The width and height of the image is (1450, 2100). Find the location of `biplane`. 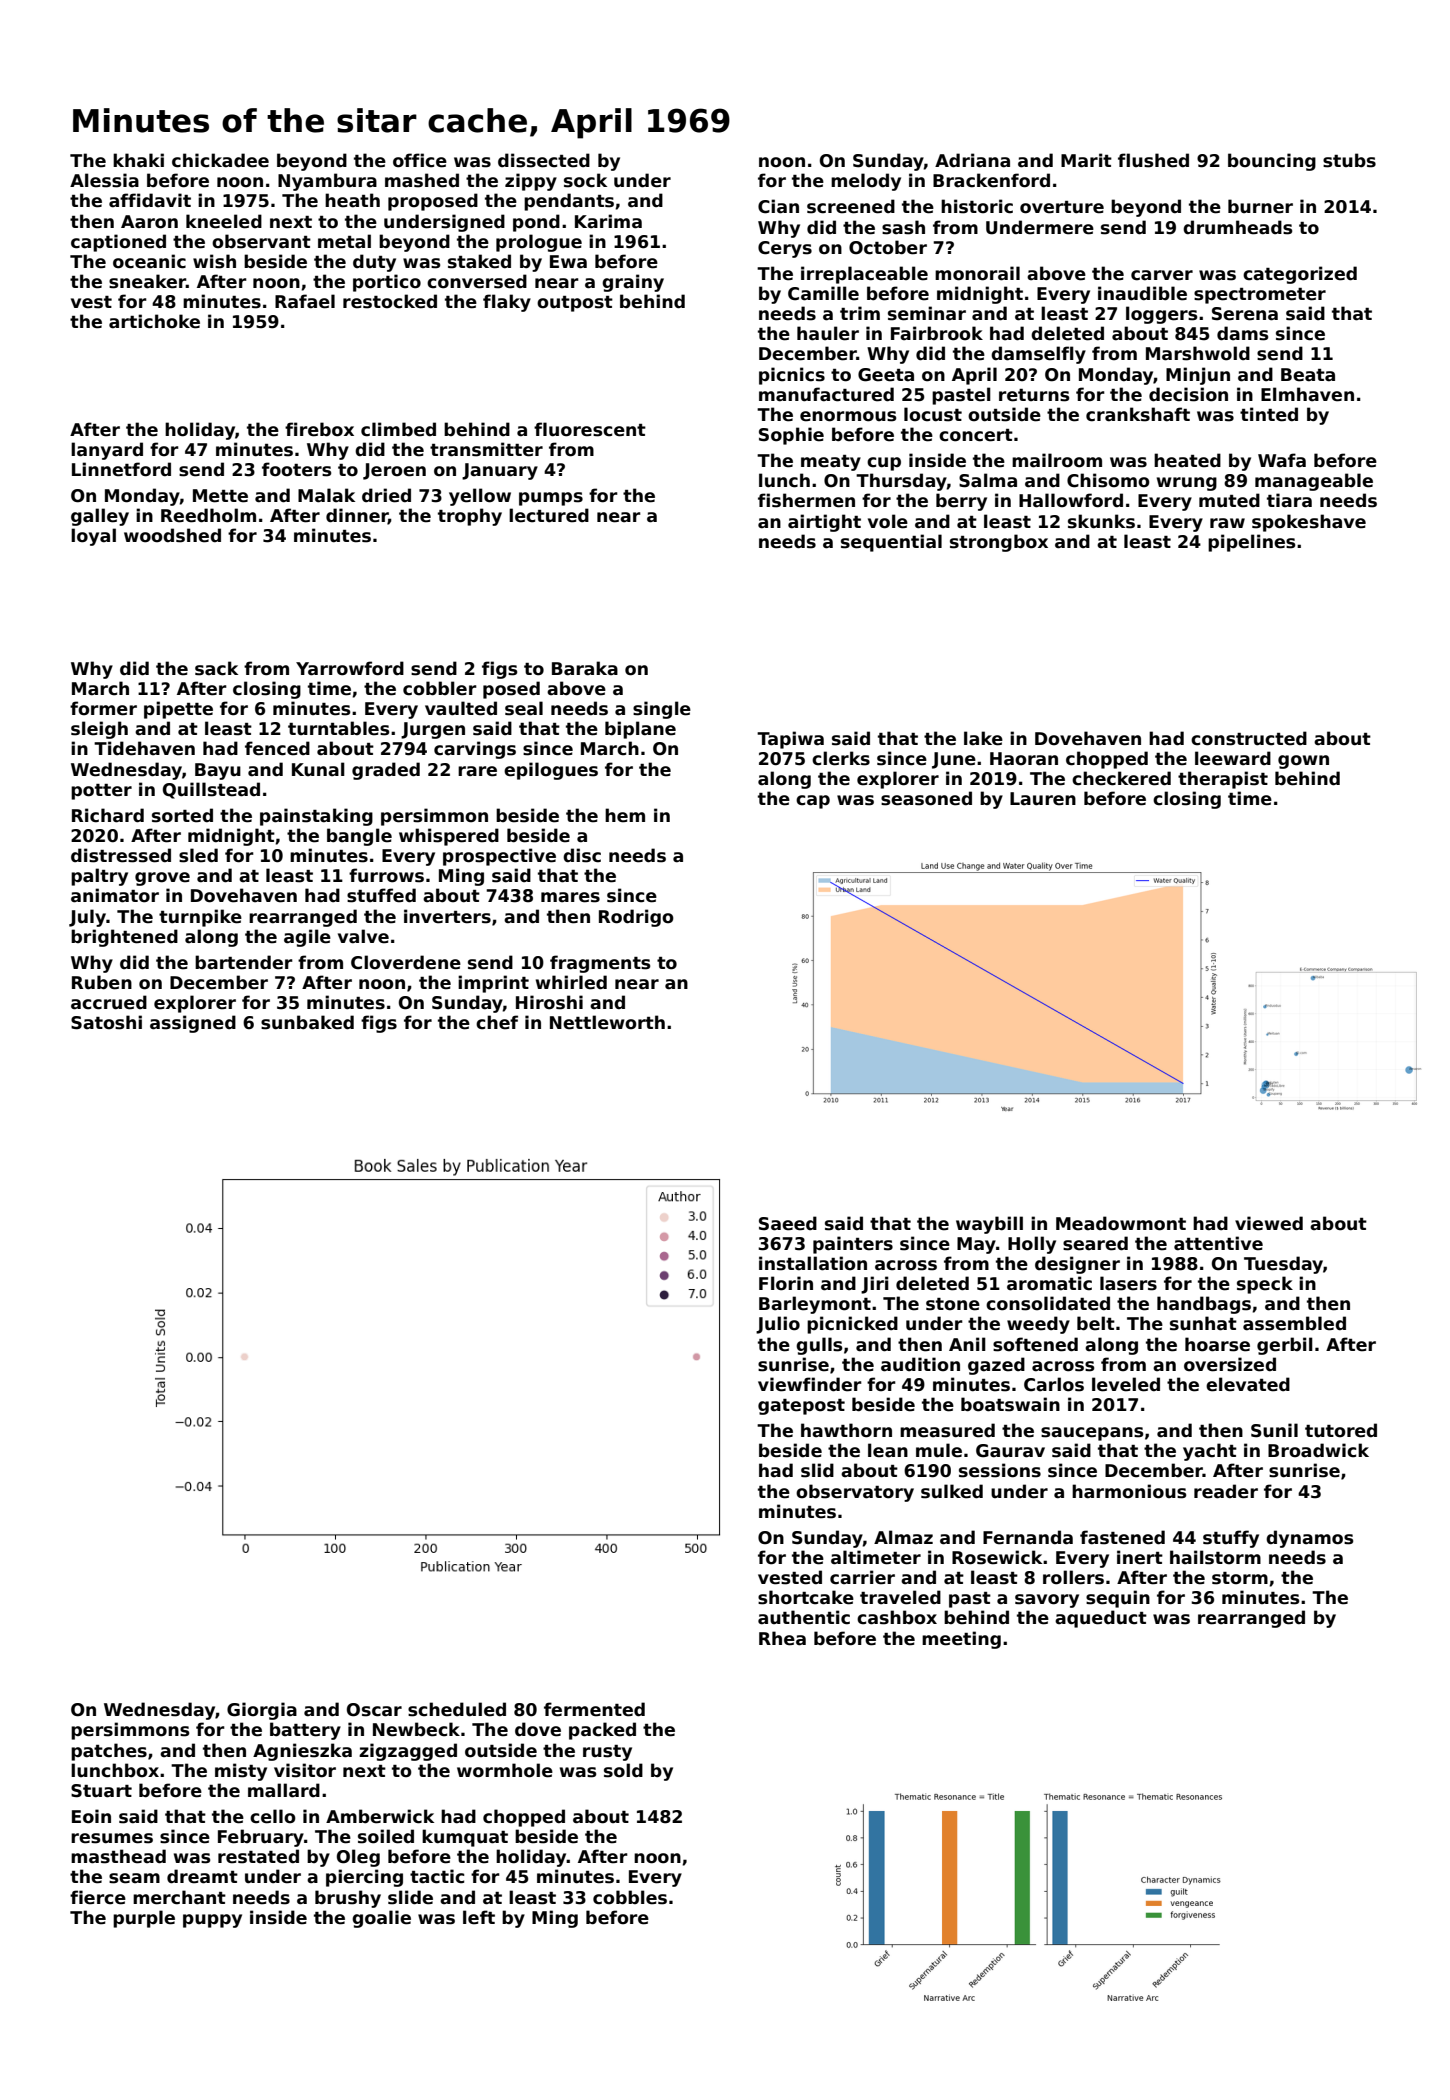

biplane is located at coordinates (640, 730).
